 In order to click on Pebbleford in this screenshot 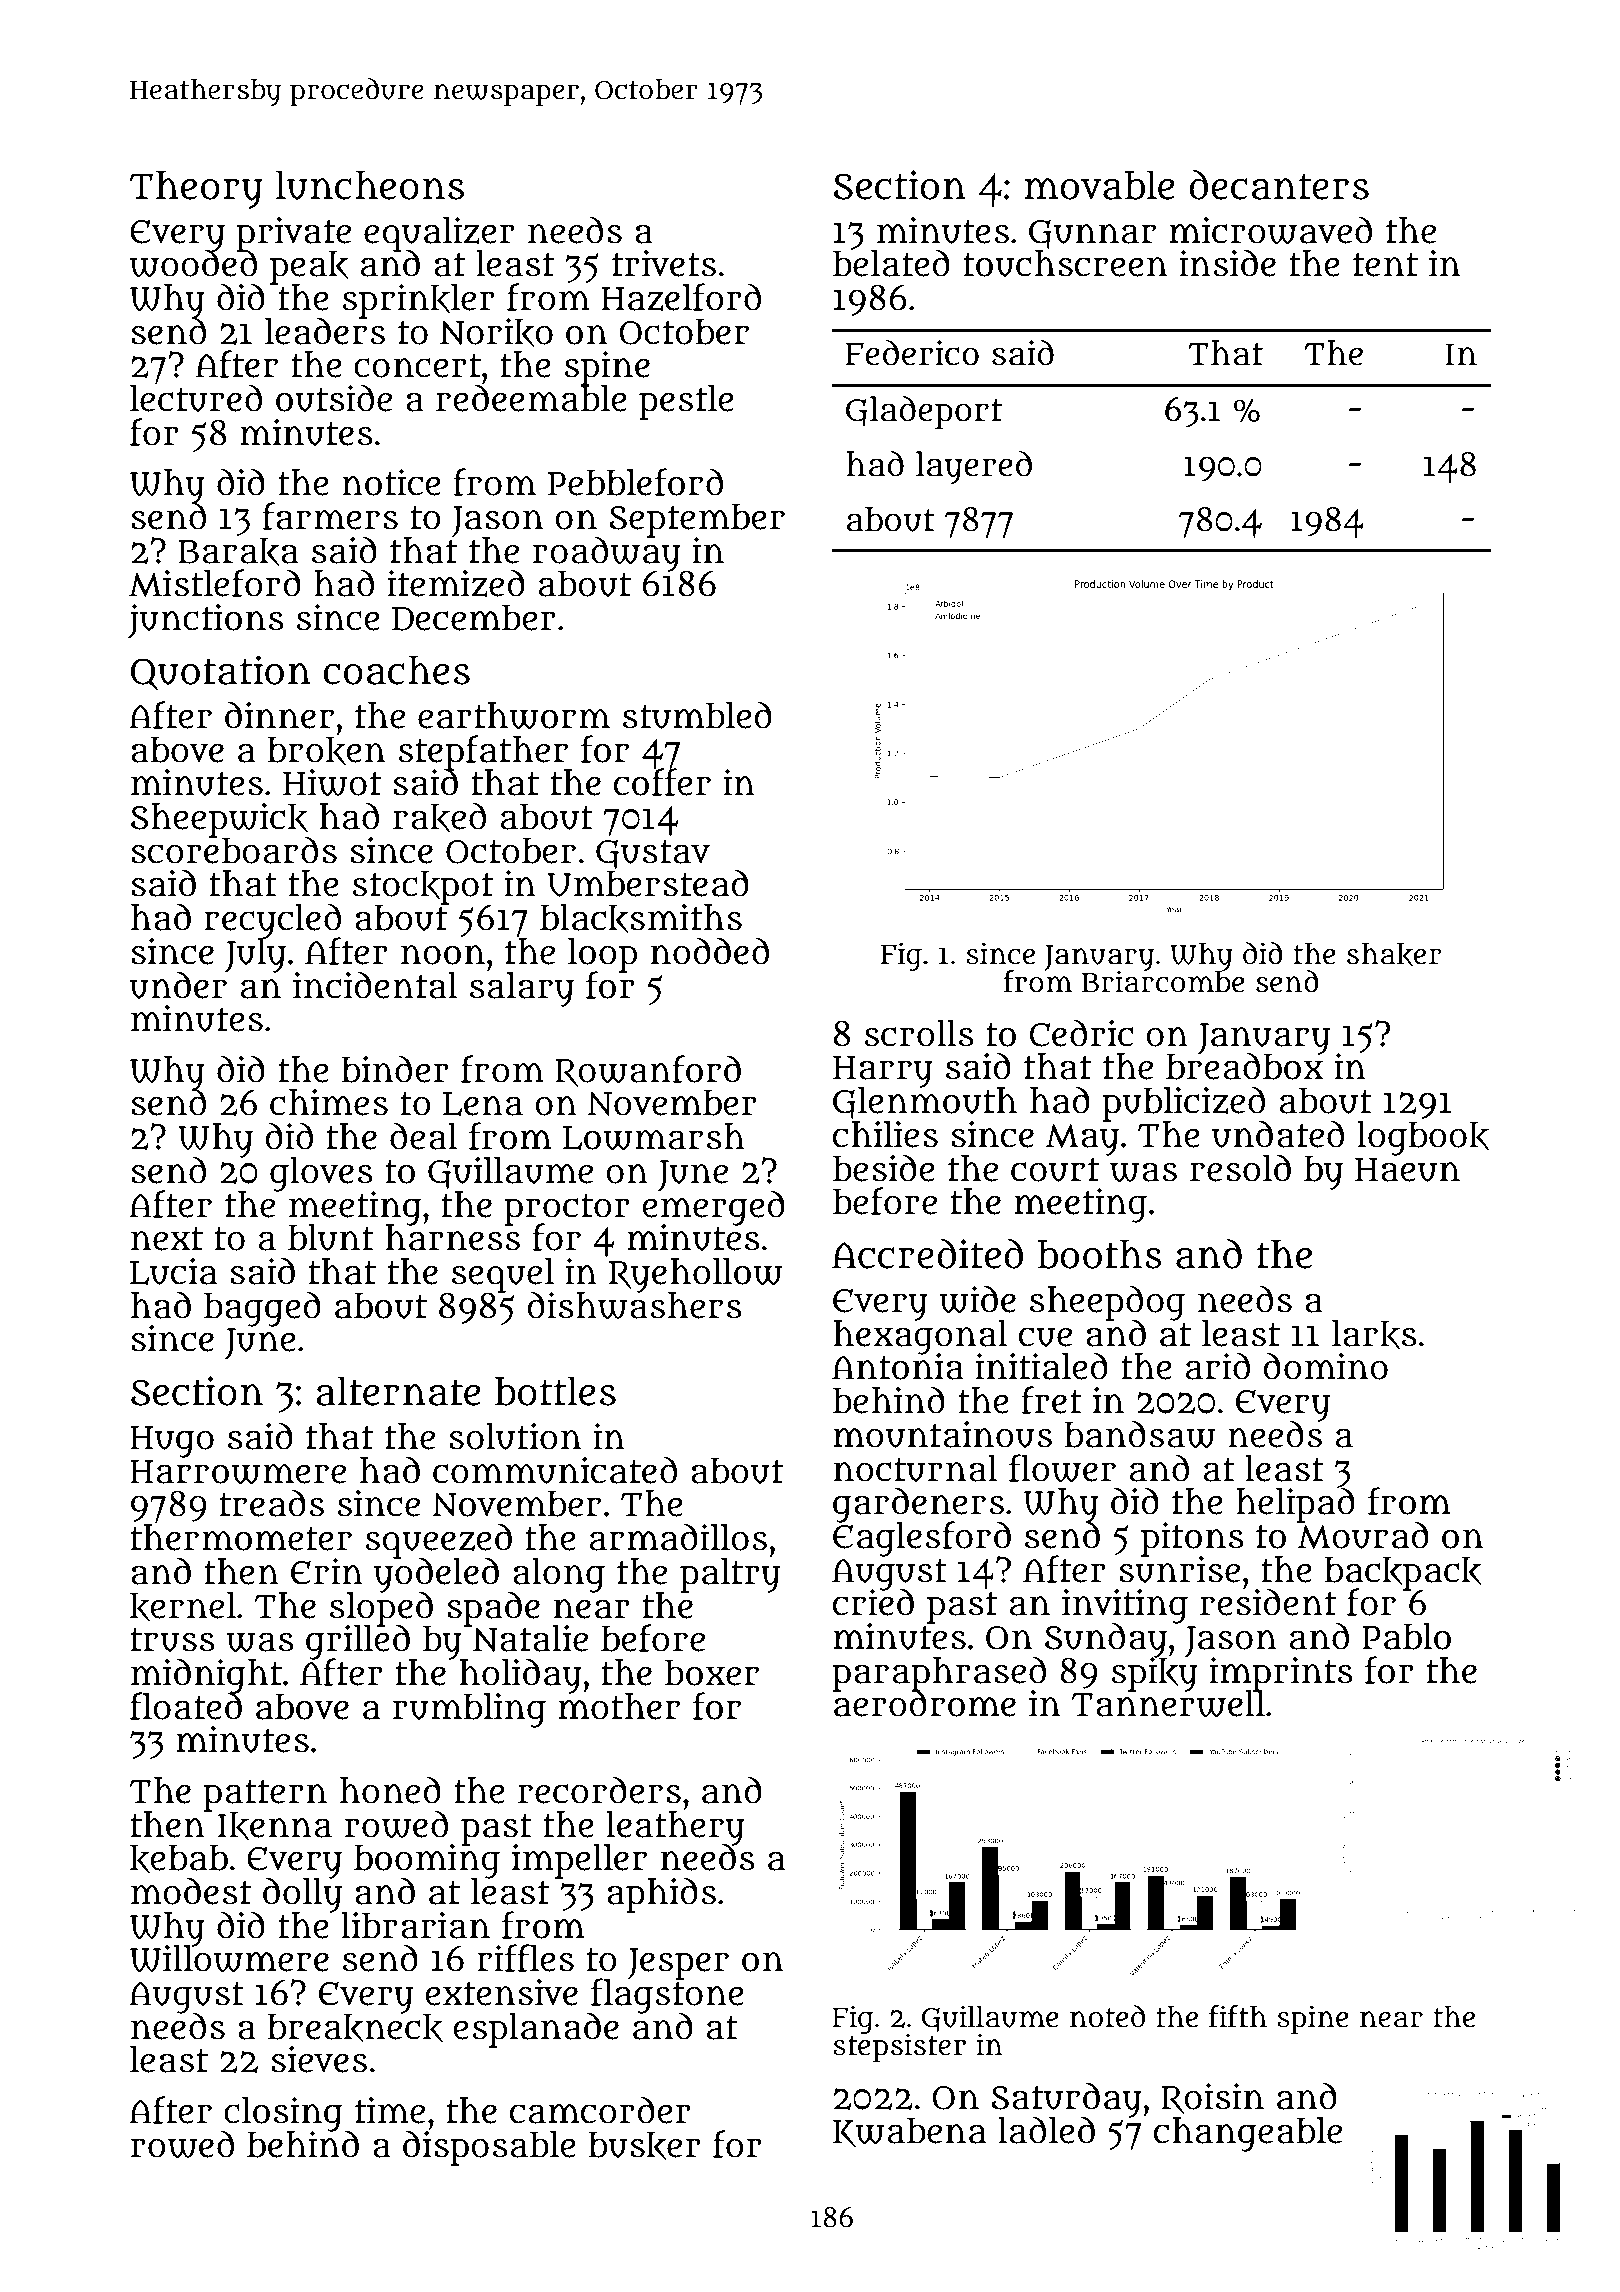, I will do `click(635, 482)`.
